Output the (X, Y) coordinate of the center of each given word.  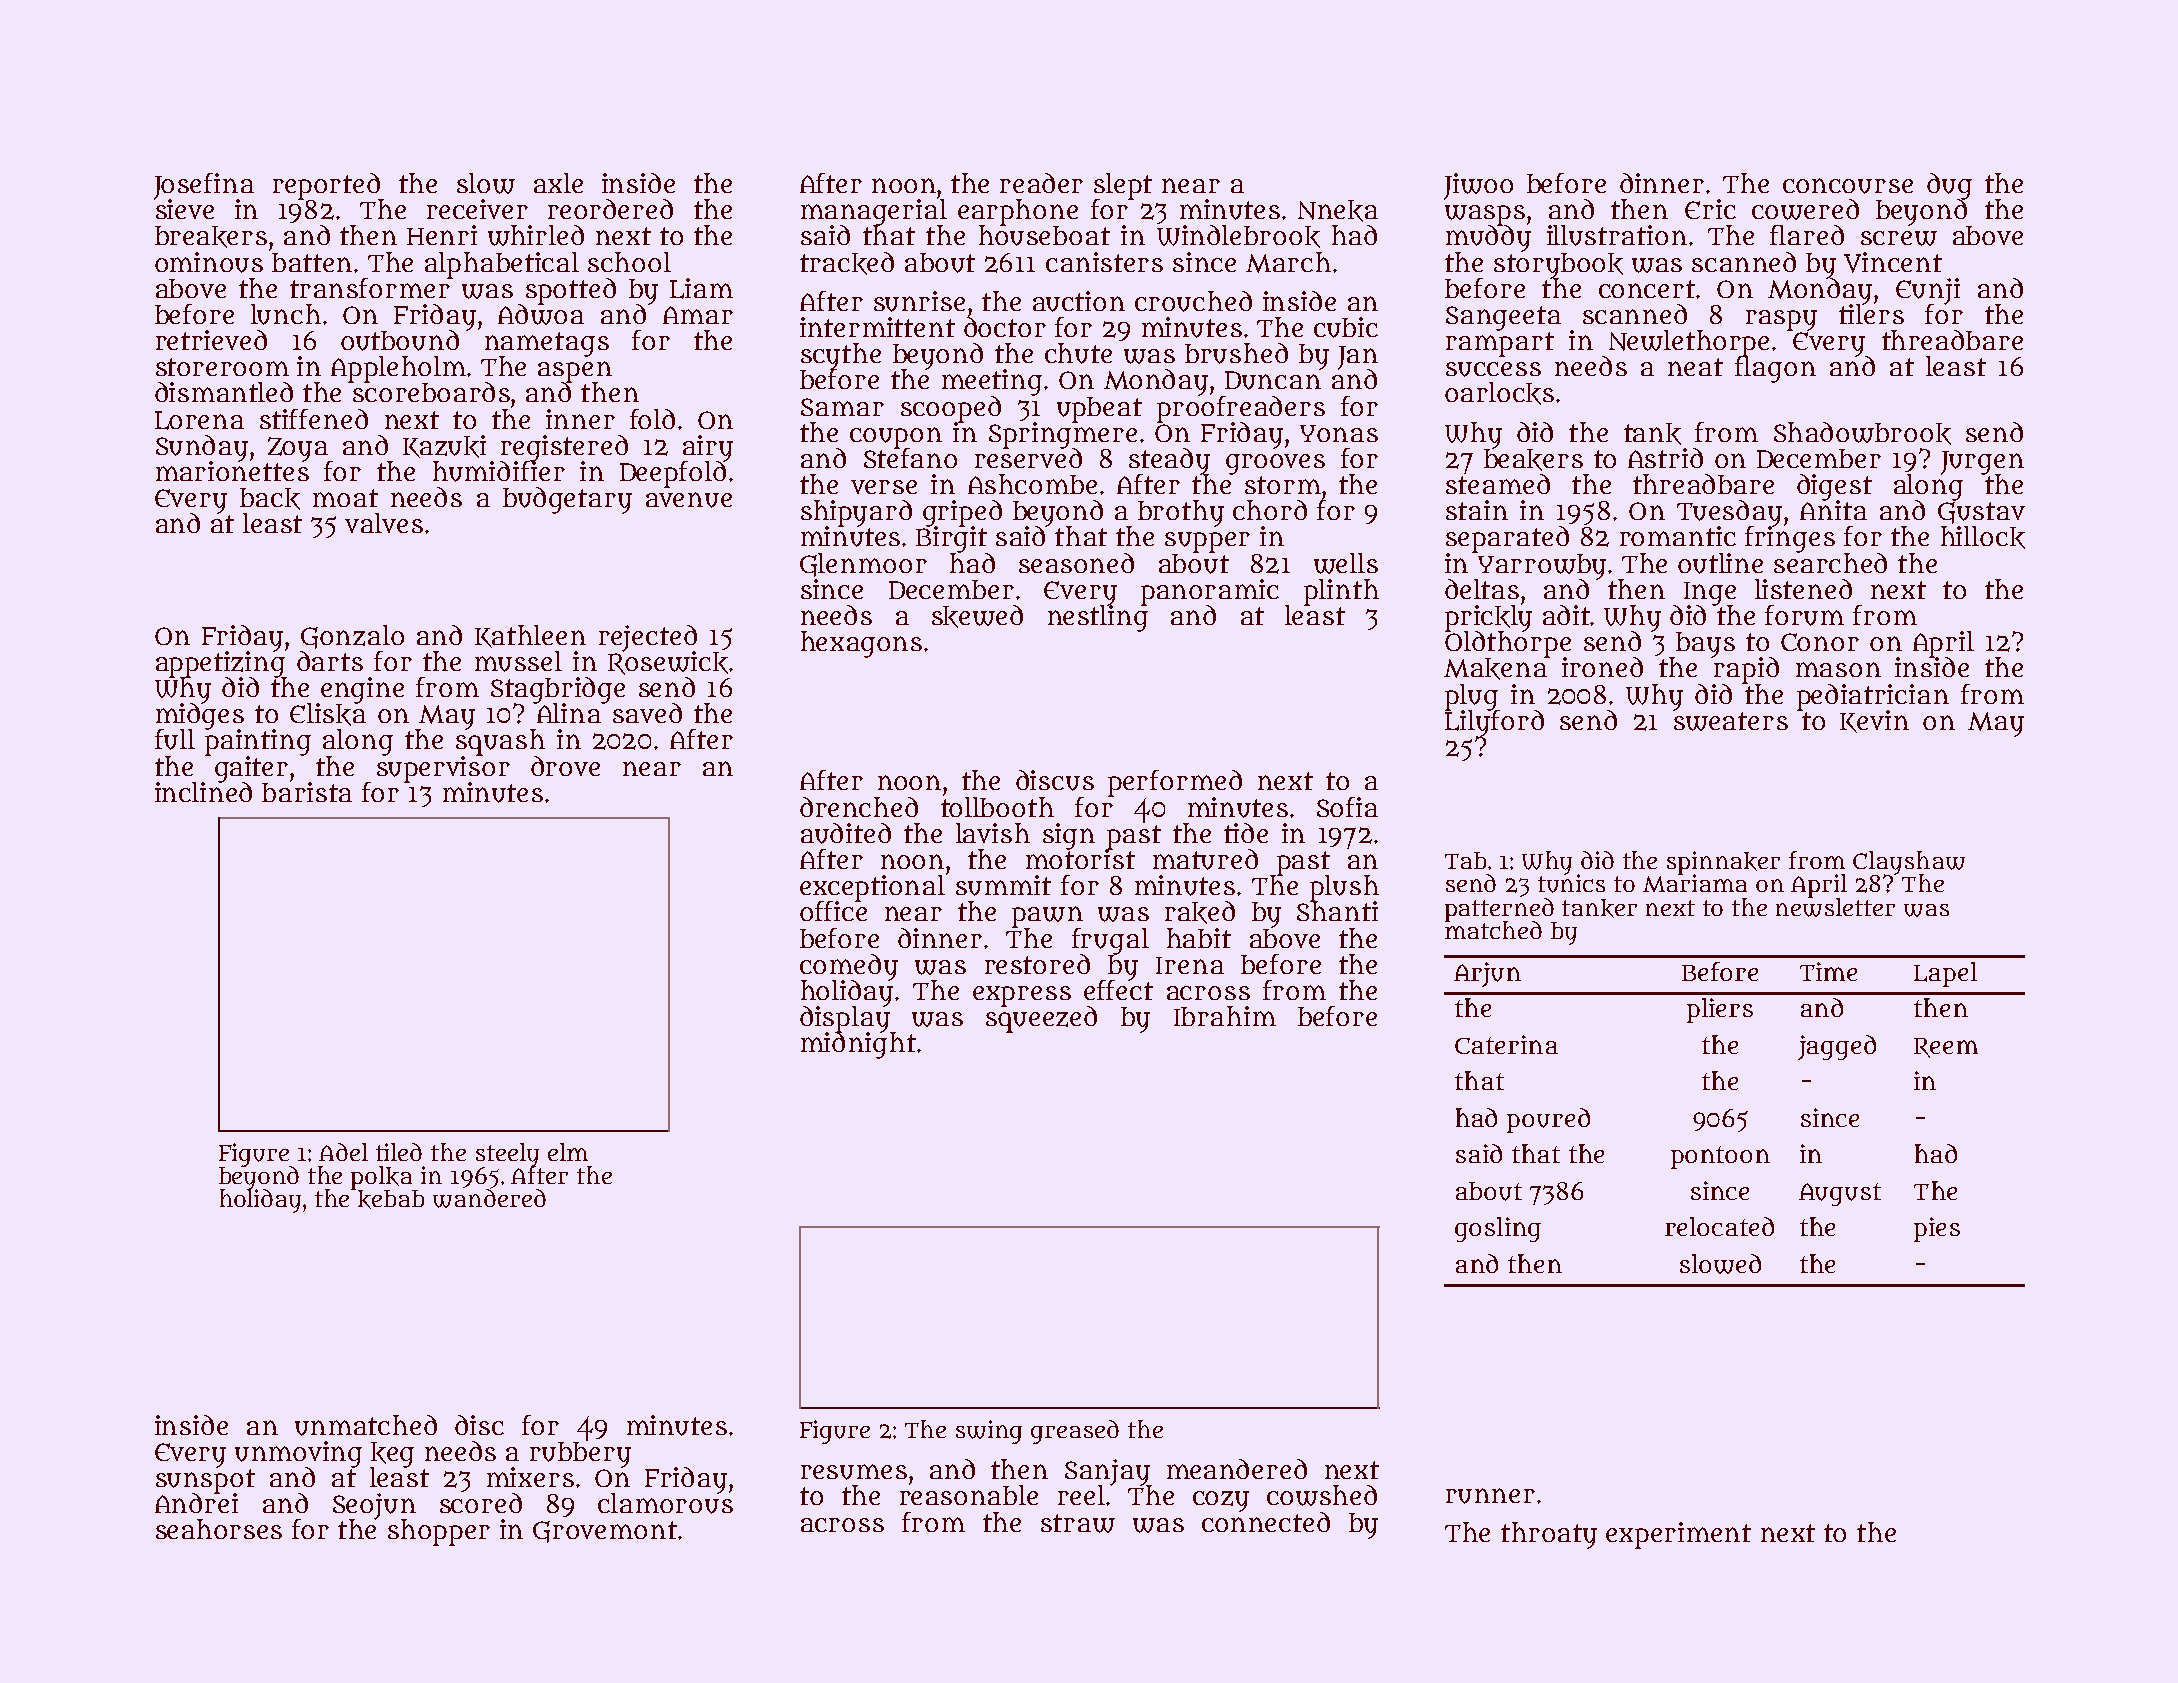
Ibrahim (1225, 1016)
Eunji (1928, 291)
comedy (849, 967)
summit (1003, 885)
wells (1346, 563)
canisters (1104, 262)
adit (1567, 615)
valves (384, 523)
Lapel (1945, 974)
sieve (184, 209)
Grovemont (605, 1532)
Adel (343, 1152)
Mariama (1695, 883)
